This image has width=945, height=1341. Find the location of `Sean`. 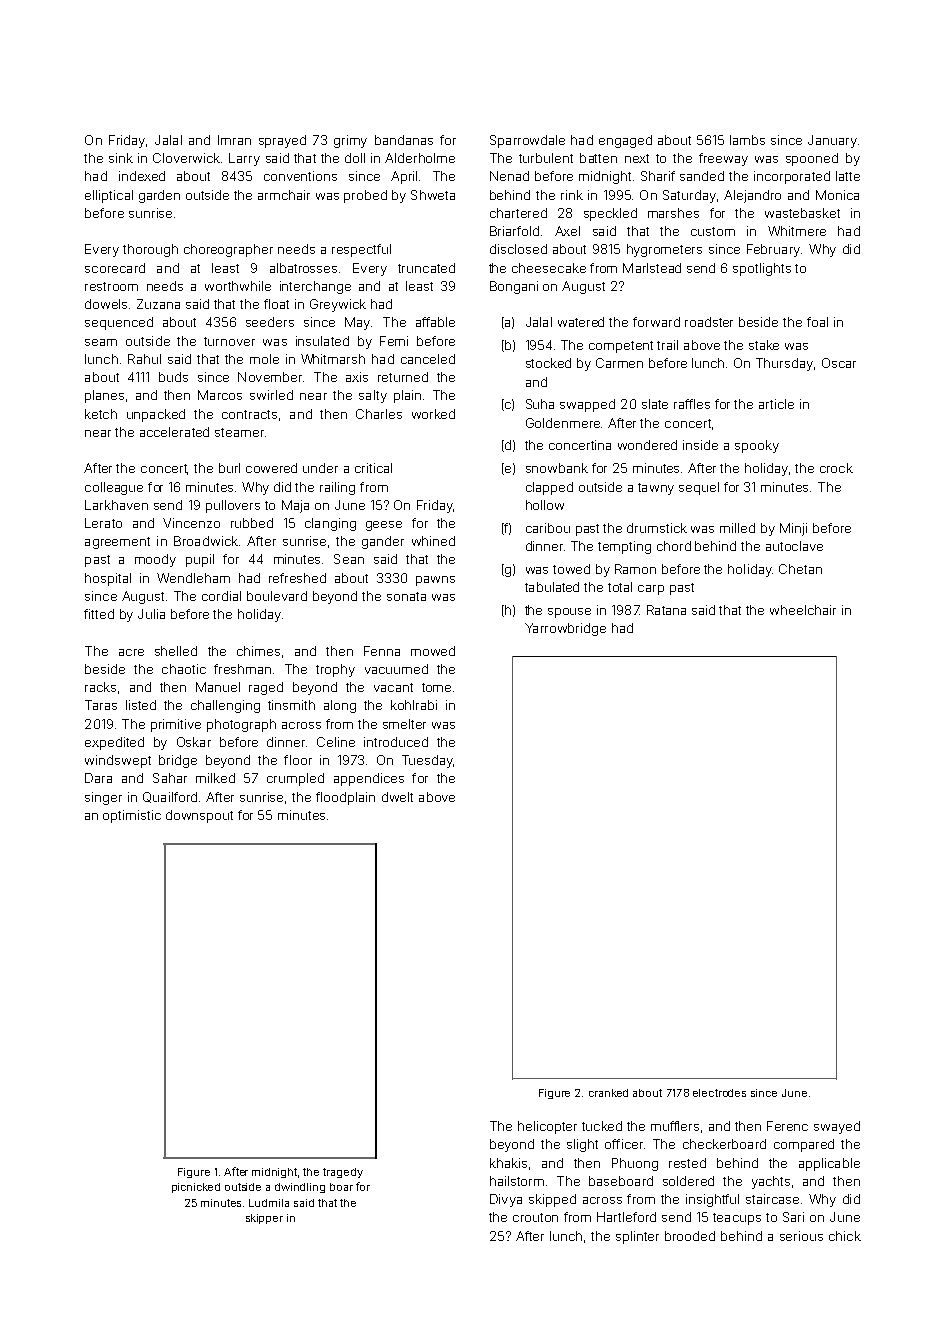

Sean is located at coordinates (349, 559).
